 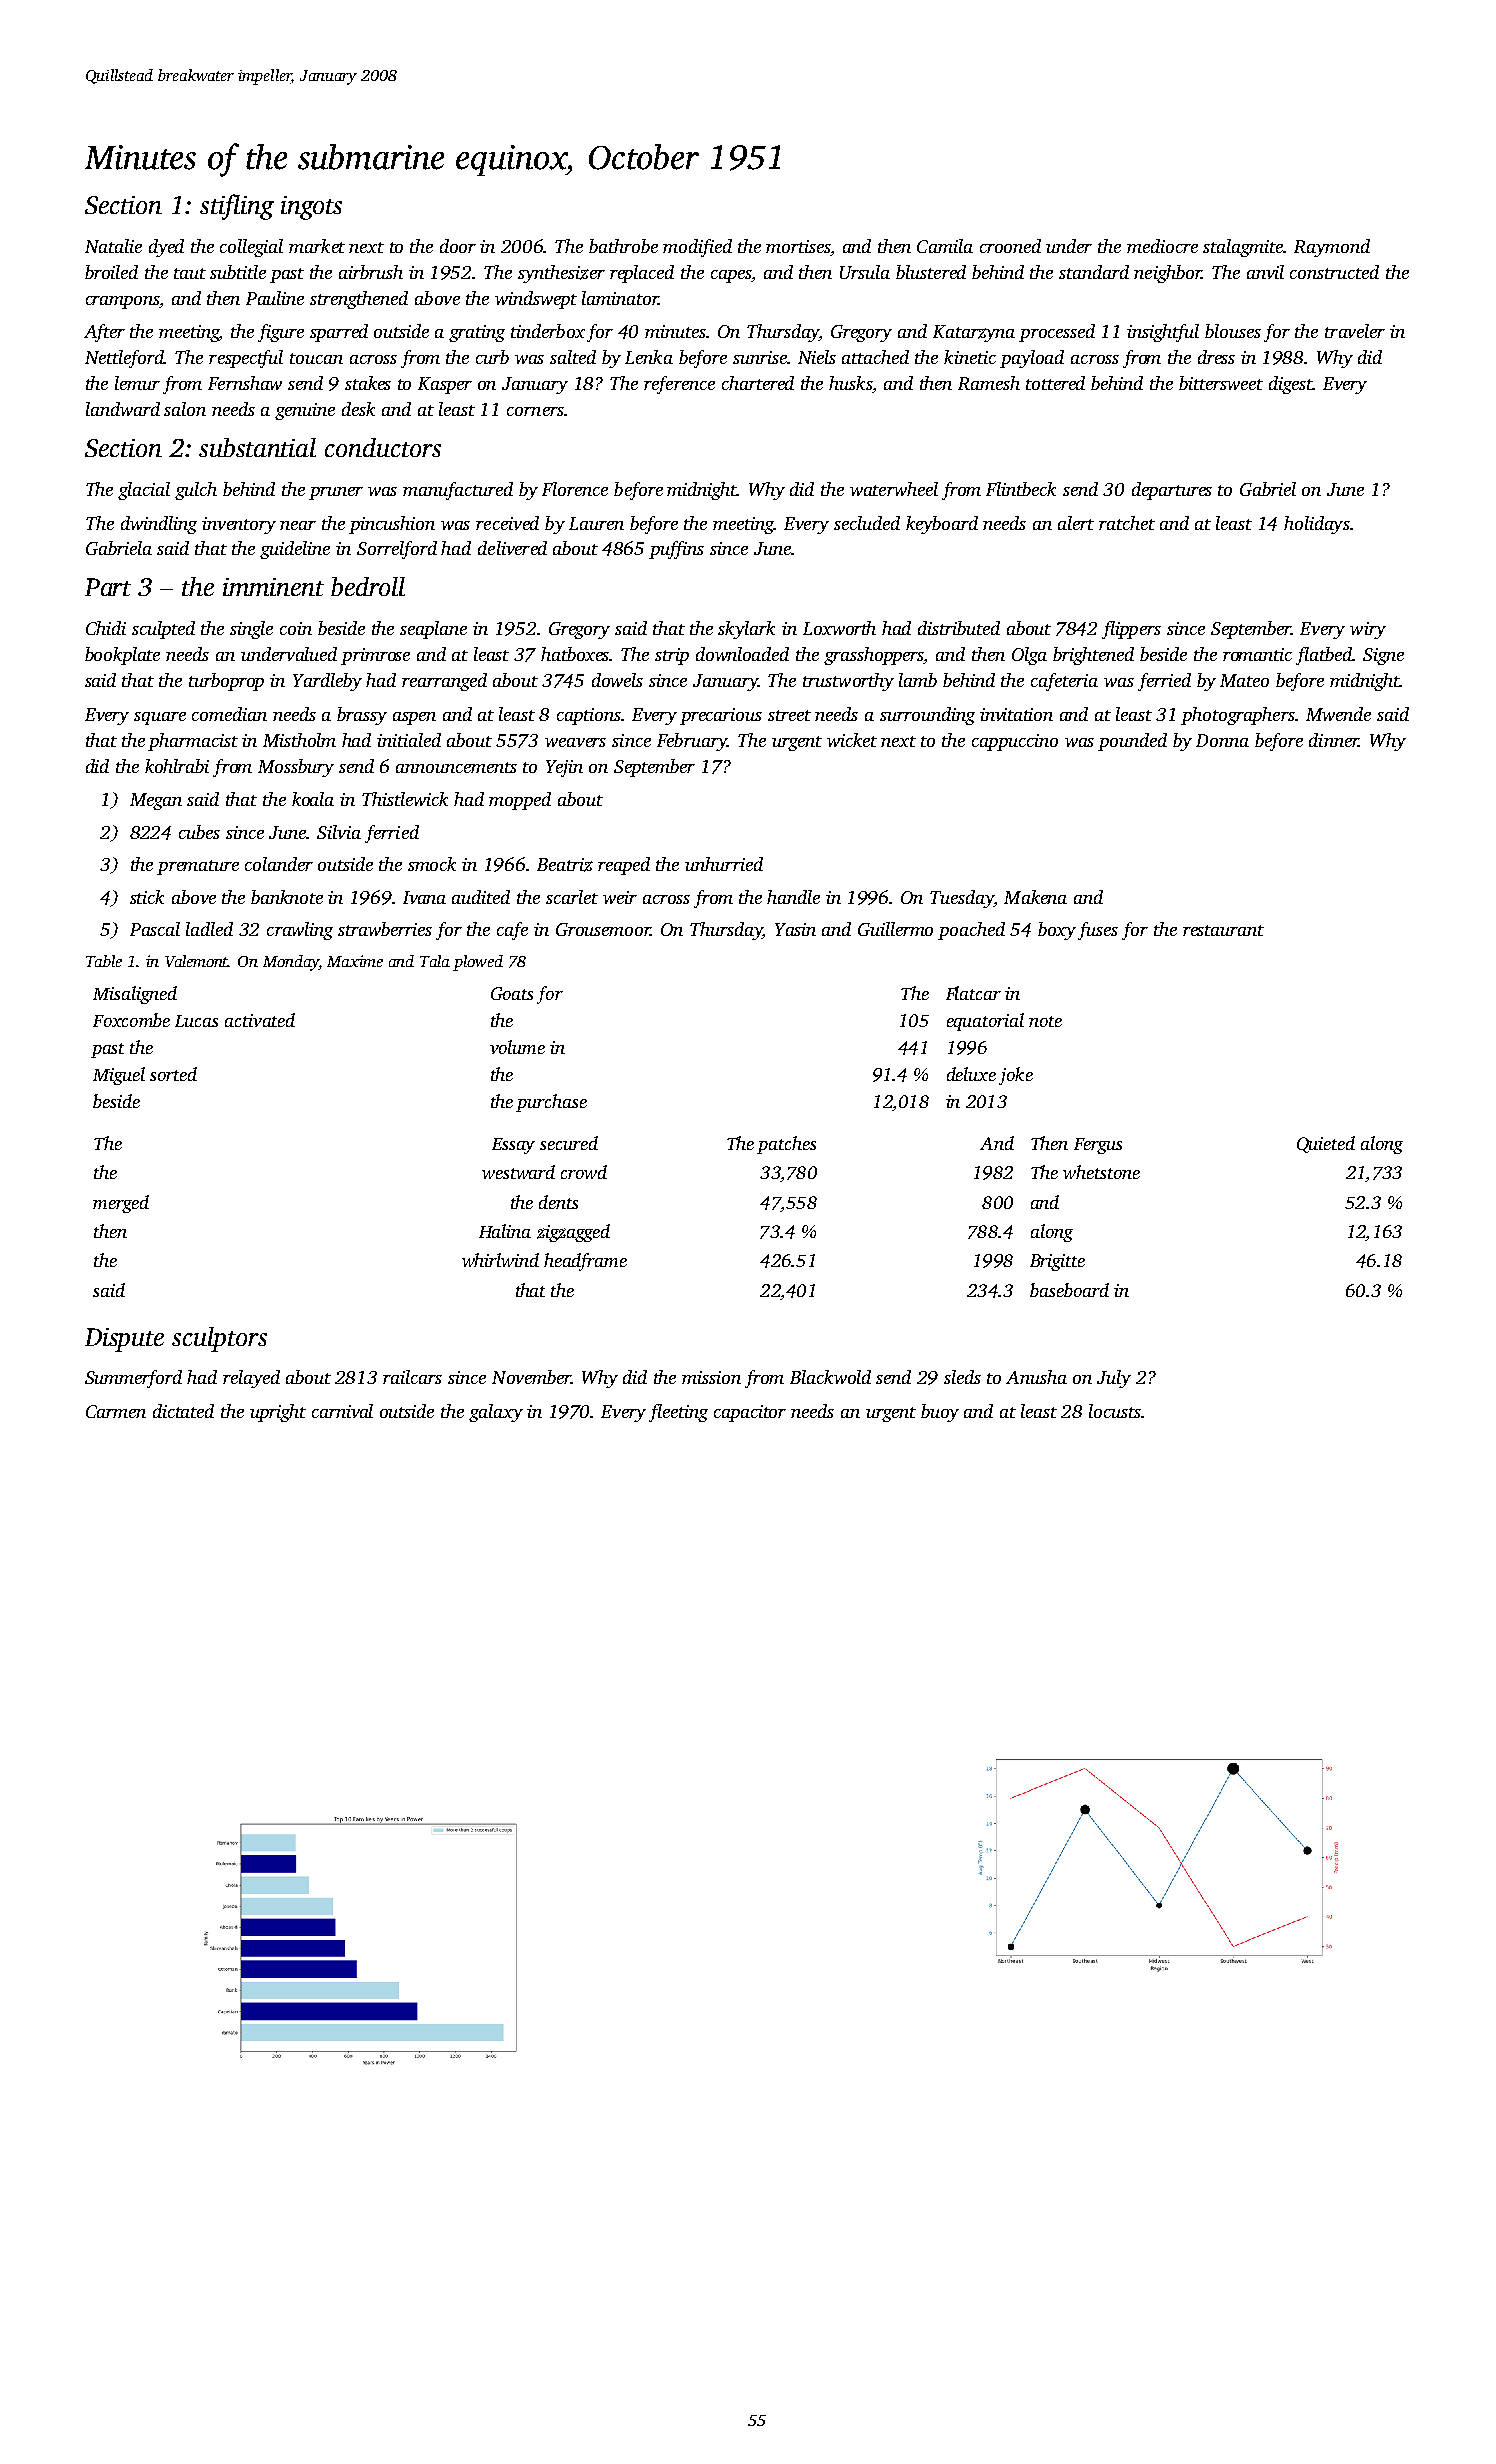 What do you see at coordinates (620, 897) in the document?
I see `weir` at bounding box center [620, 897].
